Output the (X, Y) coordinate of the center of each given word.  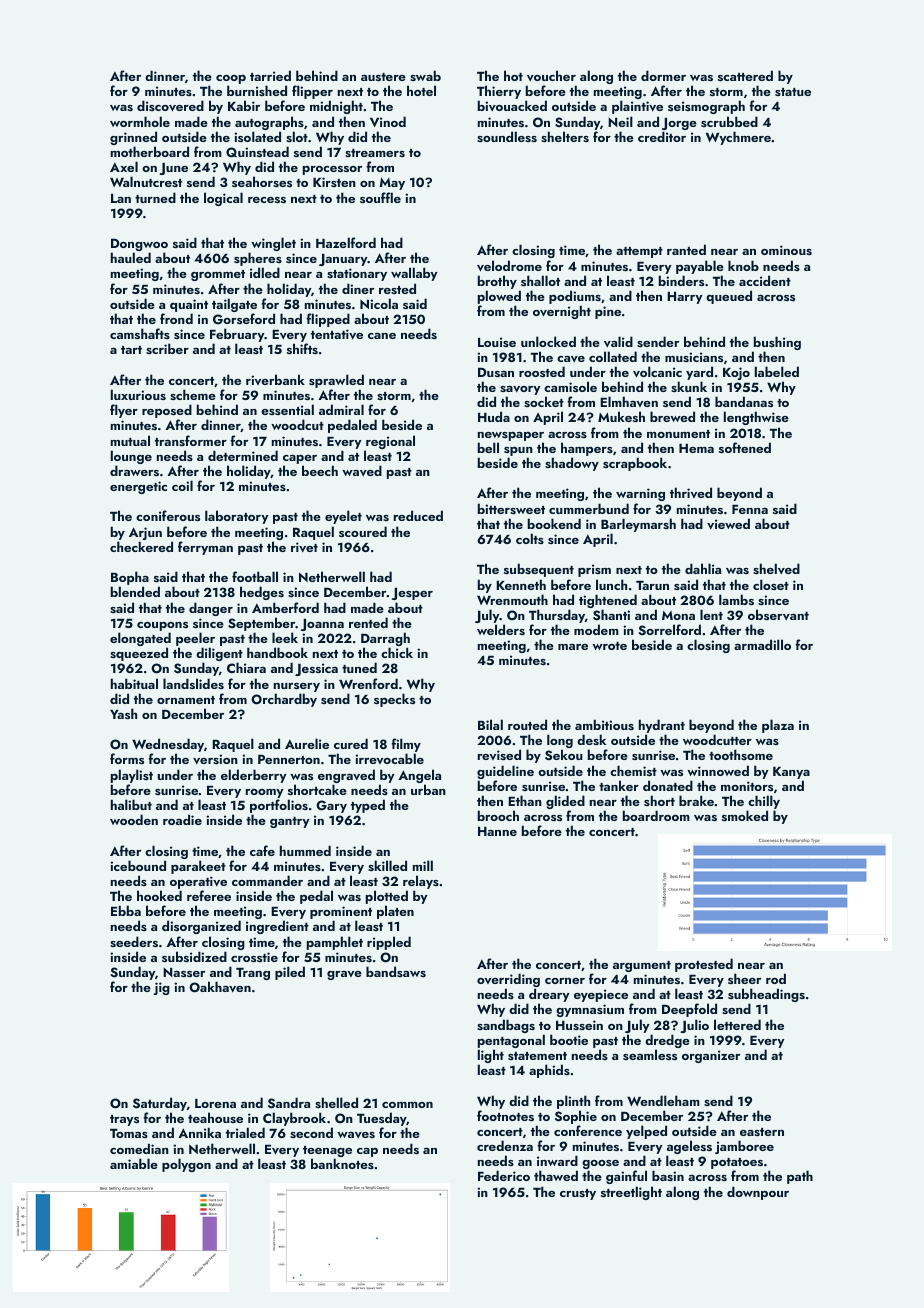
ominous (786, 250)
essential (287, 409)
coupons (162, 626)
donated (668, 785)
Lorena (215, 1103)
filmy (406, 746)
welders (501, 629)
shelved (776, 569)
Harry (684, 298)
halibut (131, 804)
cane (382, 336)
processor (332, 170)
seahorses (262, 182)
